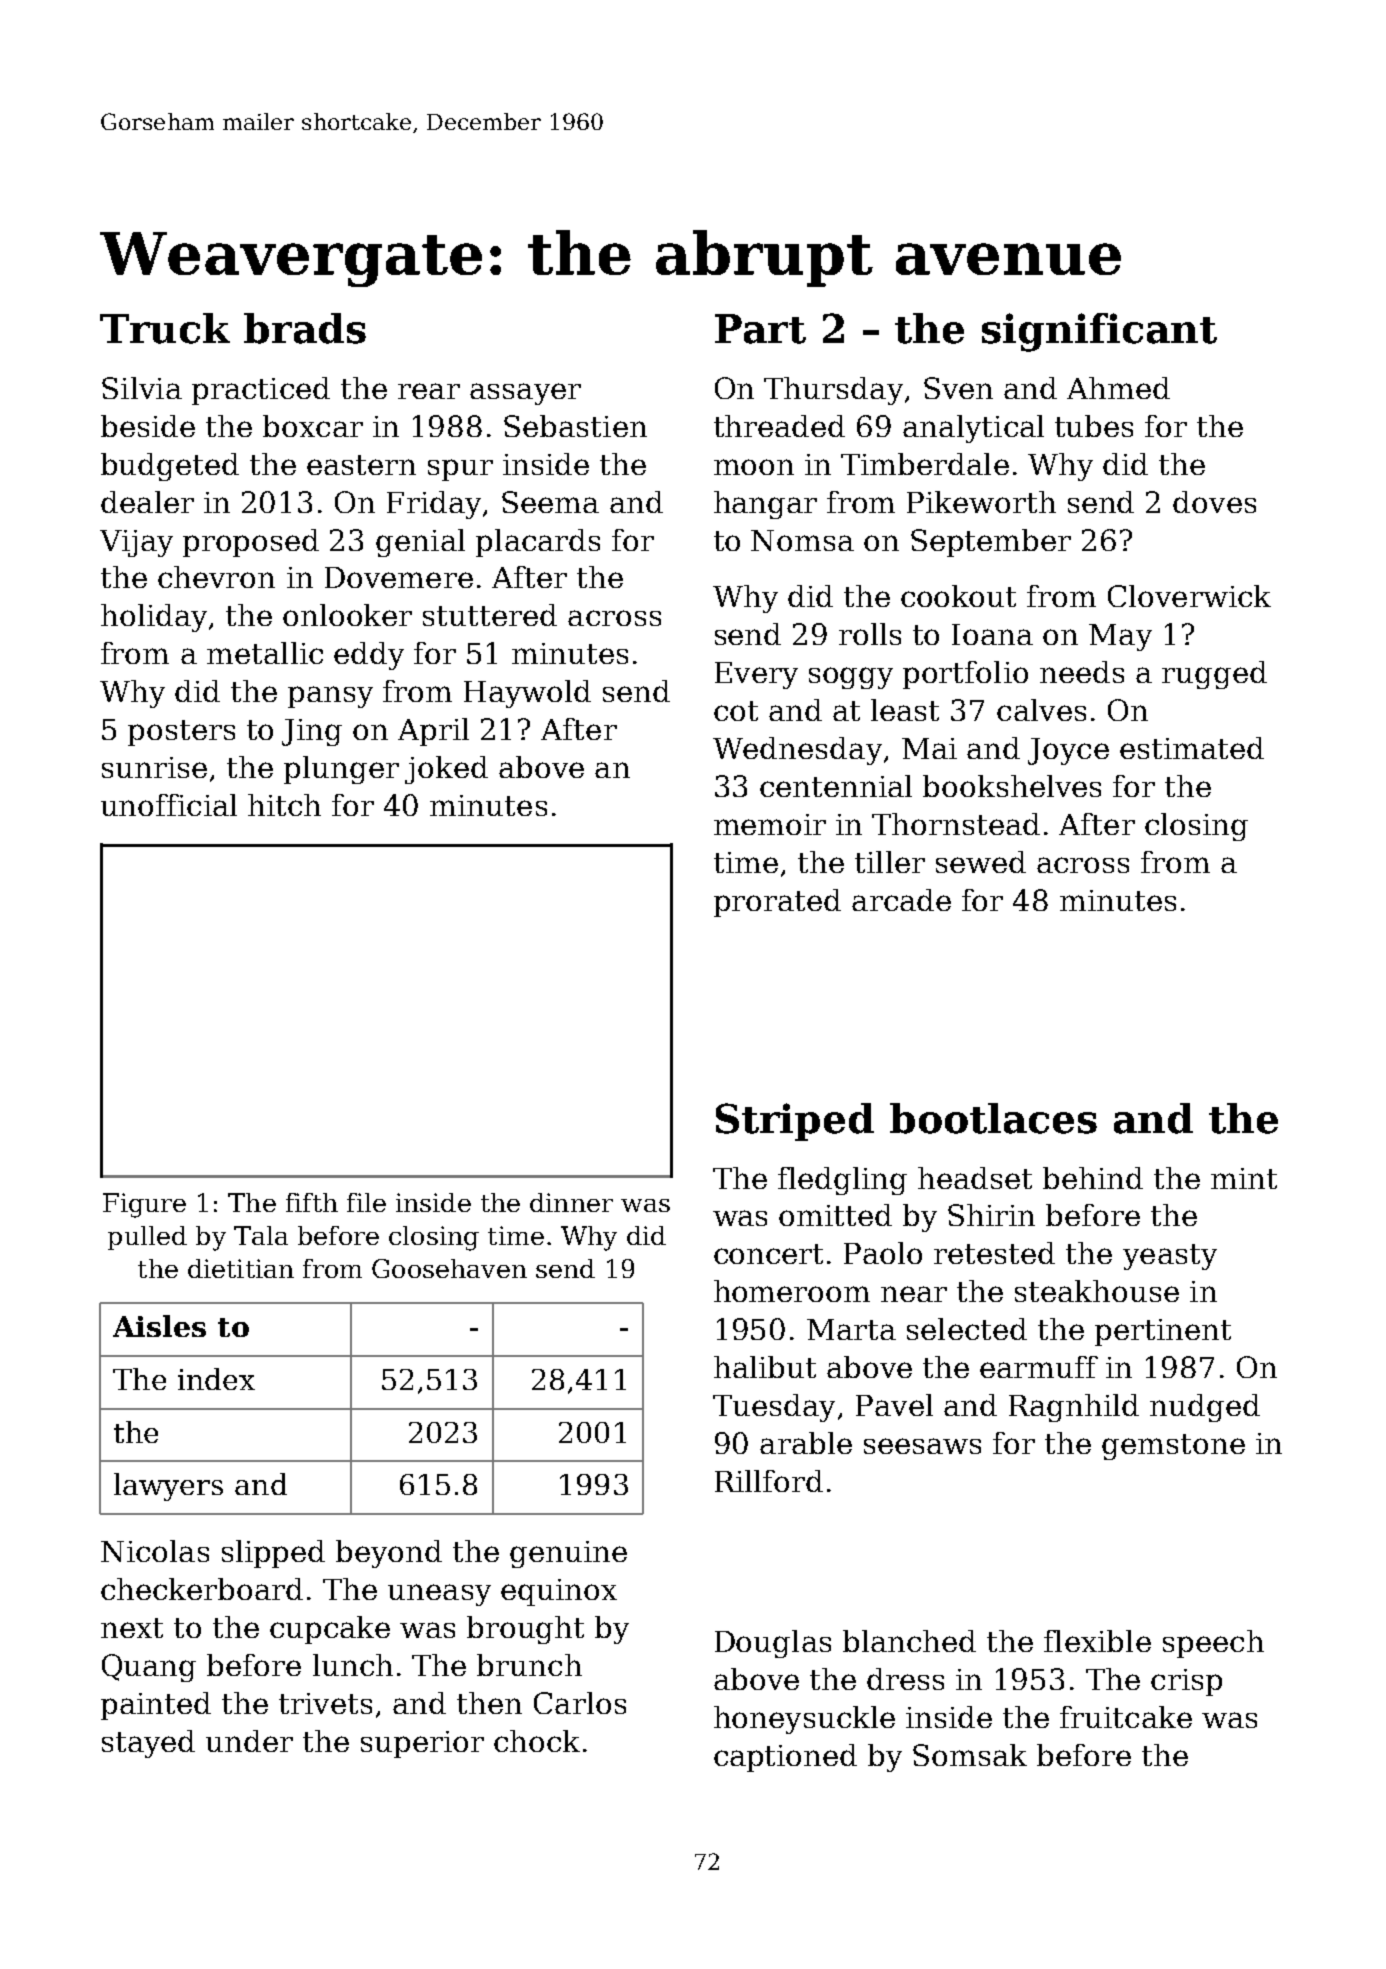  Describe the element at coordinates (1192, 748) in the document. I see `estimated` at that location.
